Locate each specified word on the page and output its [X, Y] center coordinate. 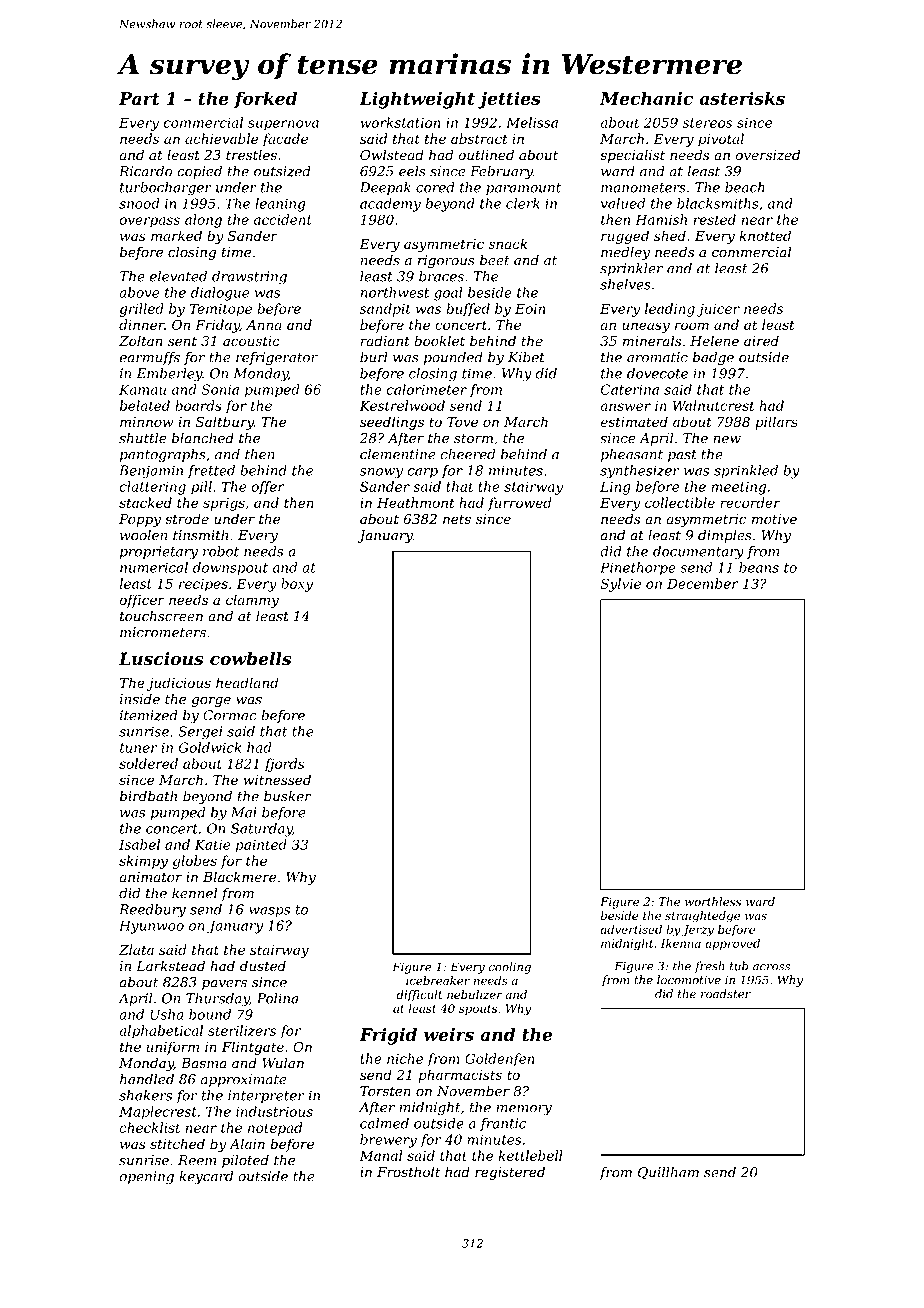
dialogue [220, 294]
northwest [395, 292]
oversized [768, 155]
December [703, 583]
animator [150, 877]
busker [287, 796]
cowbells [250, 659]
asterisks [742, 98]
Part [139, 98]
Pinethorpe [638, 569]
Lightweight [417, 100]
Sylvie [620, 585]
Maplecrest [158, 1113]
